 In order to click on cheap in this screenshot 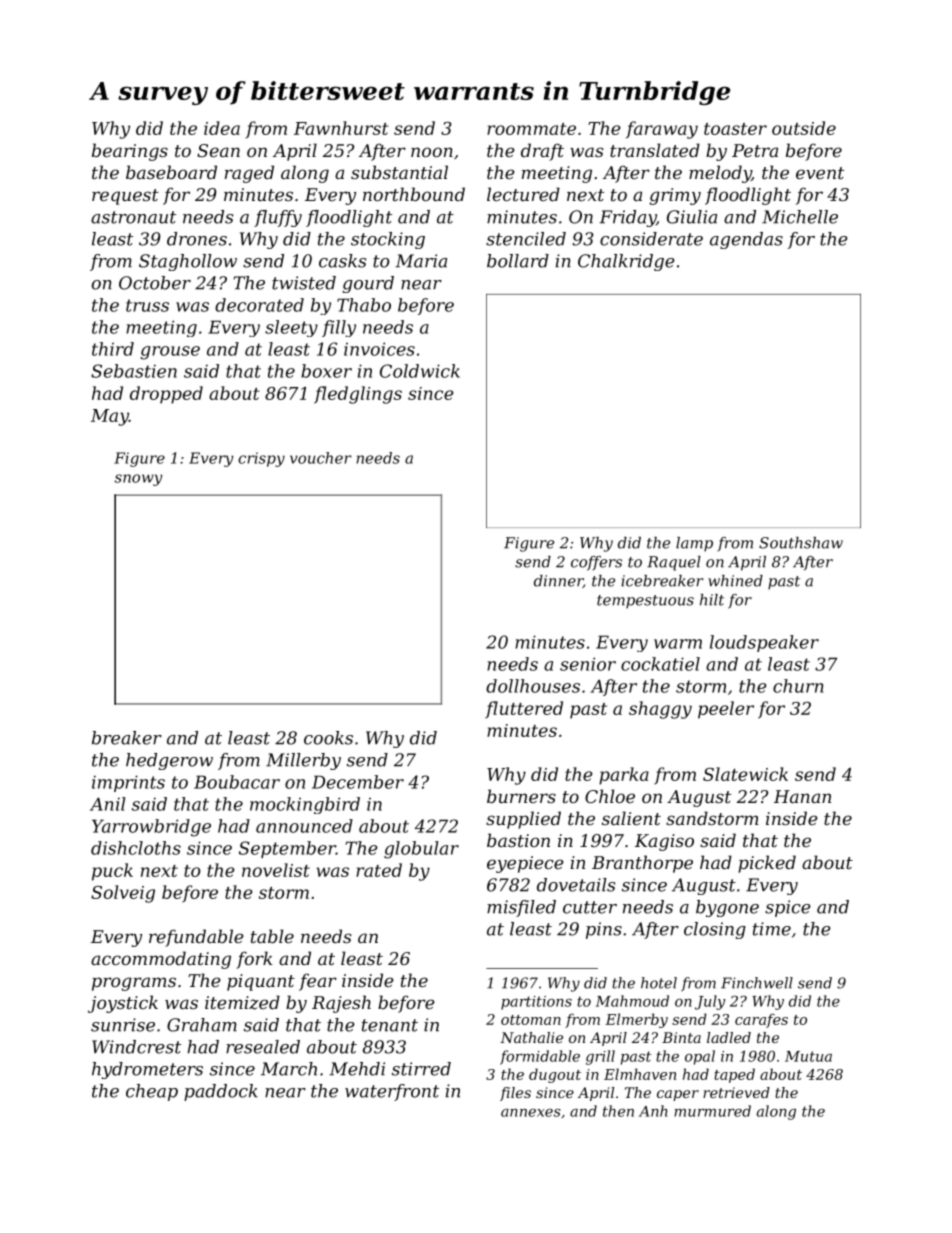, I will do `click(152, 1092)`.
